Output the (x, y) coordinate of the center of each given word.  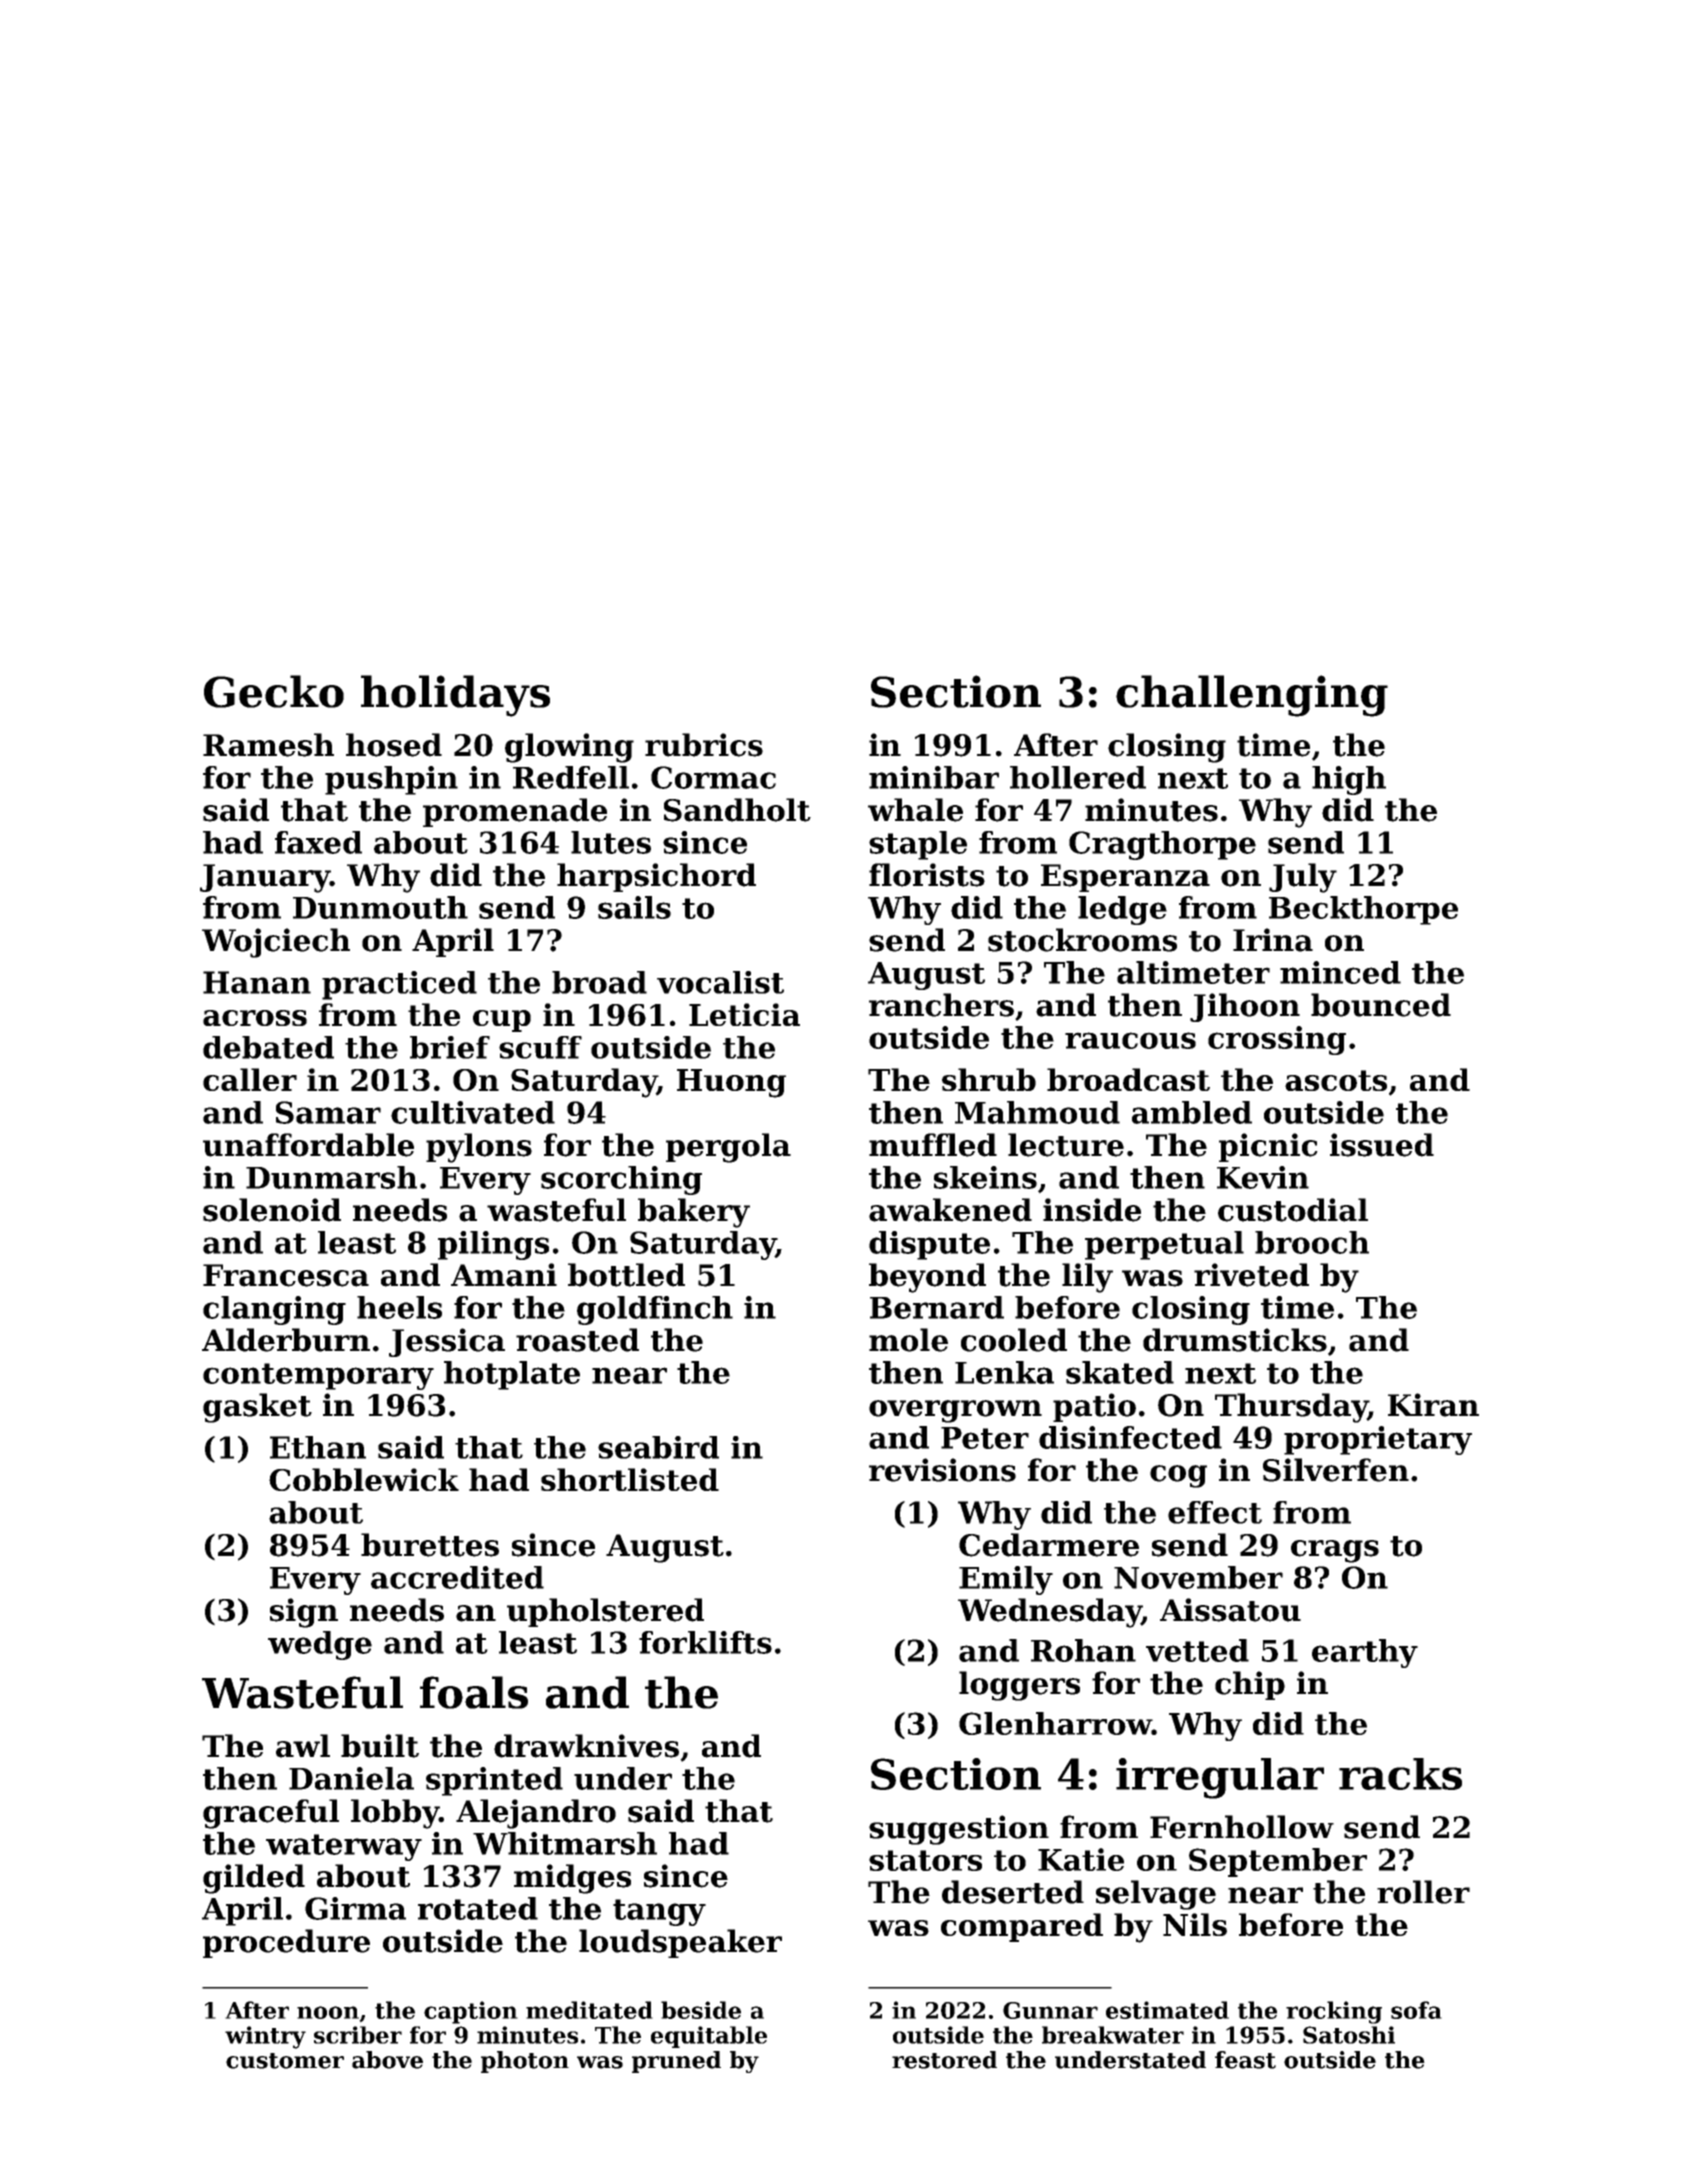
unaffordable (308, 1145)
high (1349, 780)
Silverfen (1336, 1470)
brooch (1312, 1242)
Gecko (274, 691)
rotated (478, 1908)
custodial (1293, 1210)
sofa (1416, 2010)
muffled (933, 1145)
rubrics (704, 745)
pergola (728, 1148)
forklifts (705, 1642)
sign (304, 1613)
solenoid (272, 1210)
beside (701, 2010)
